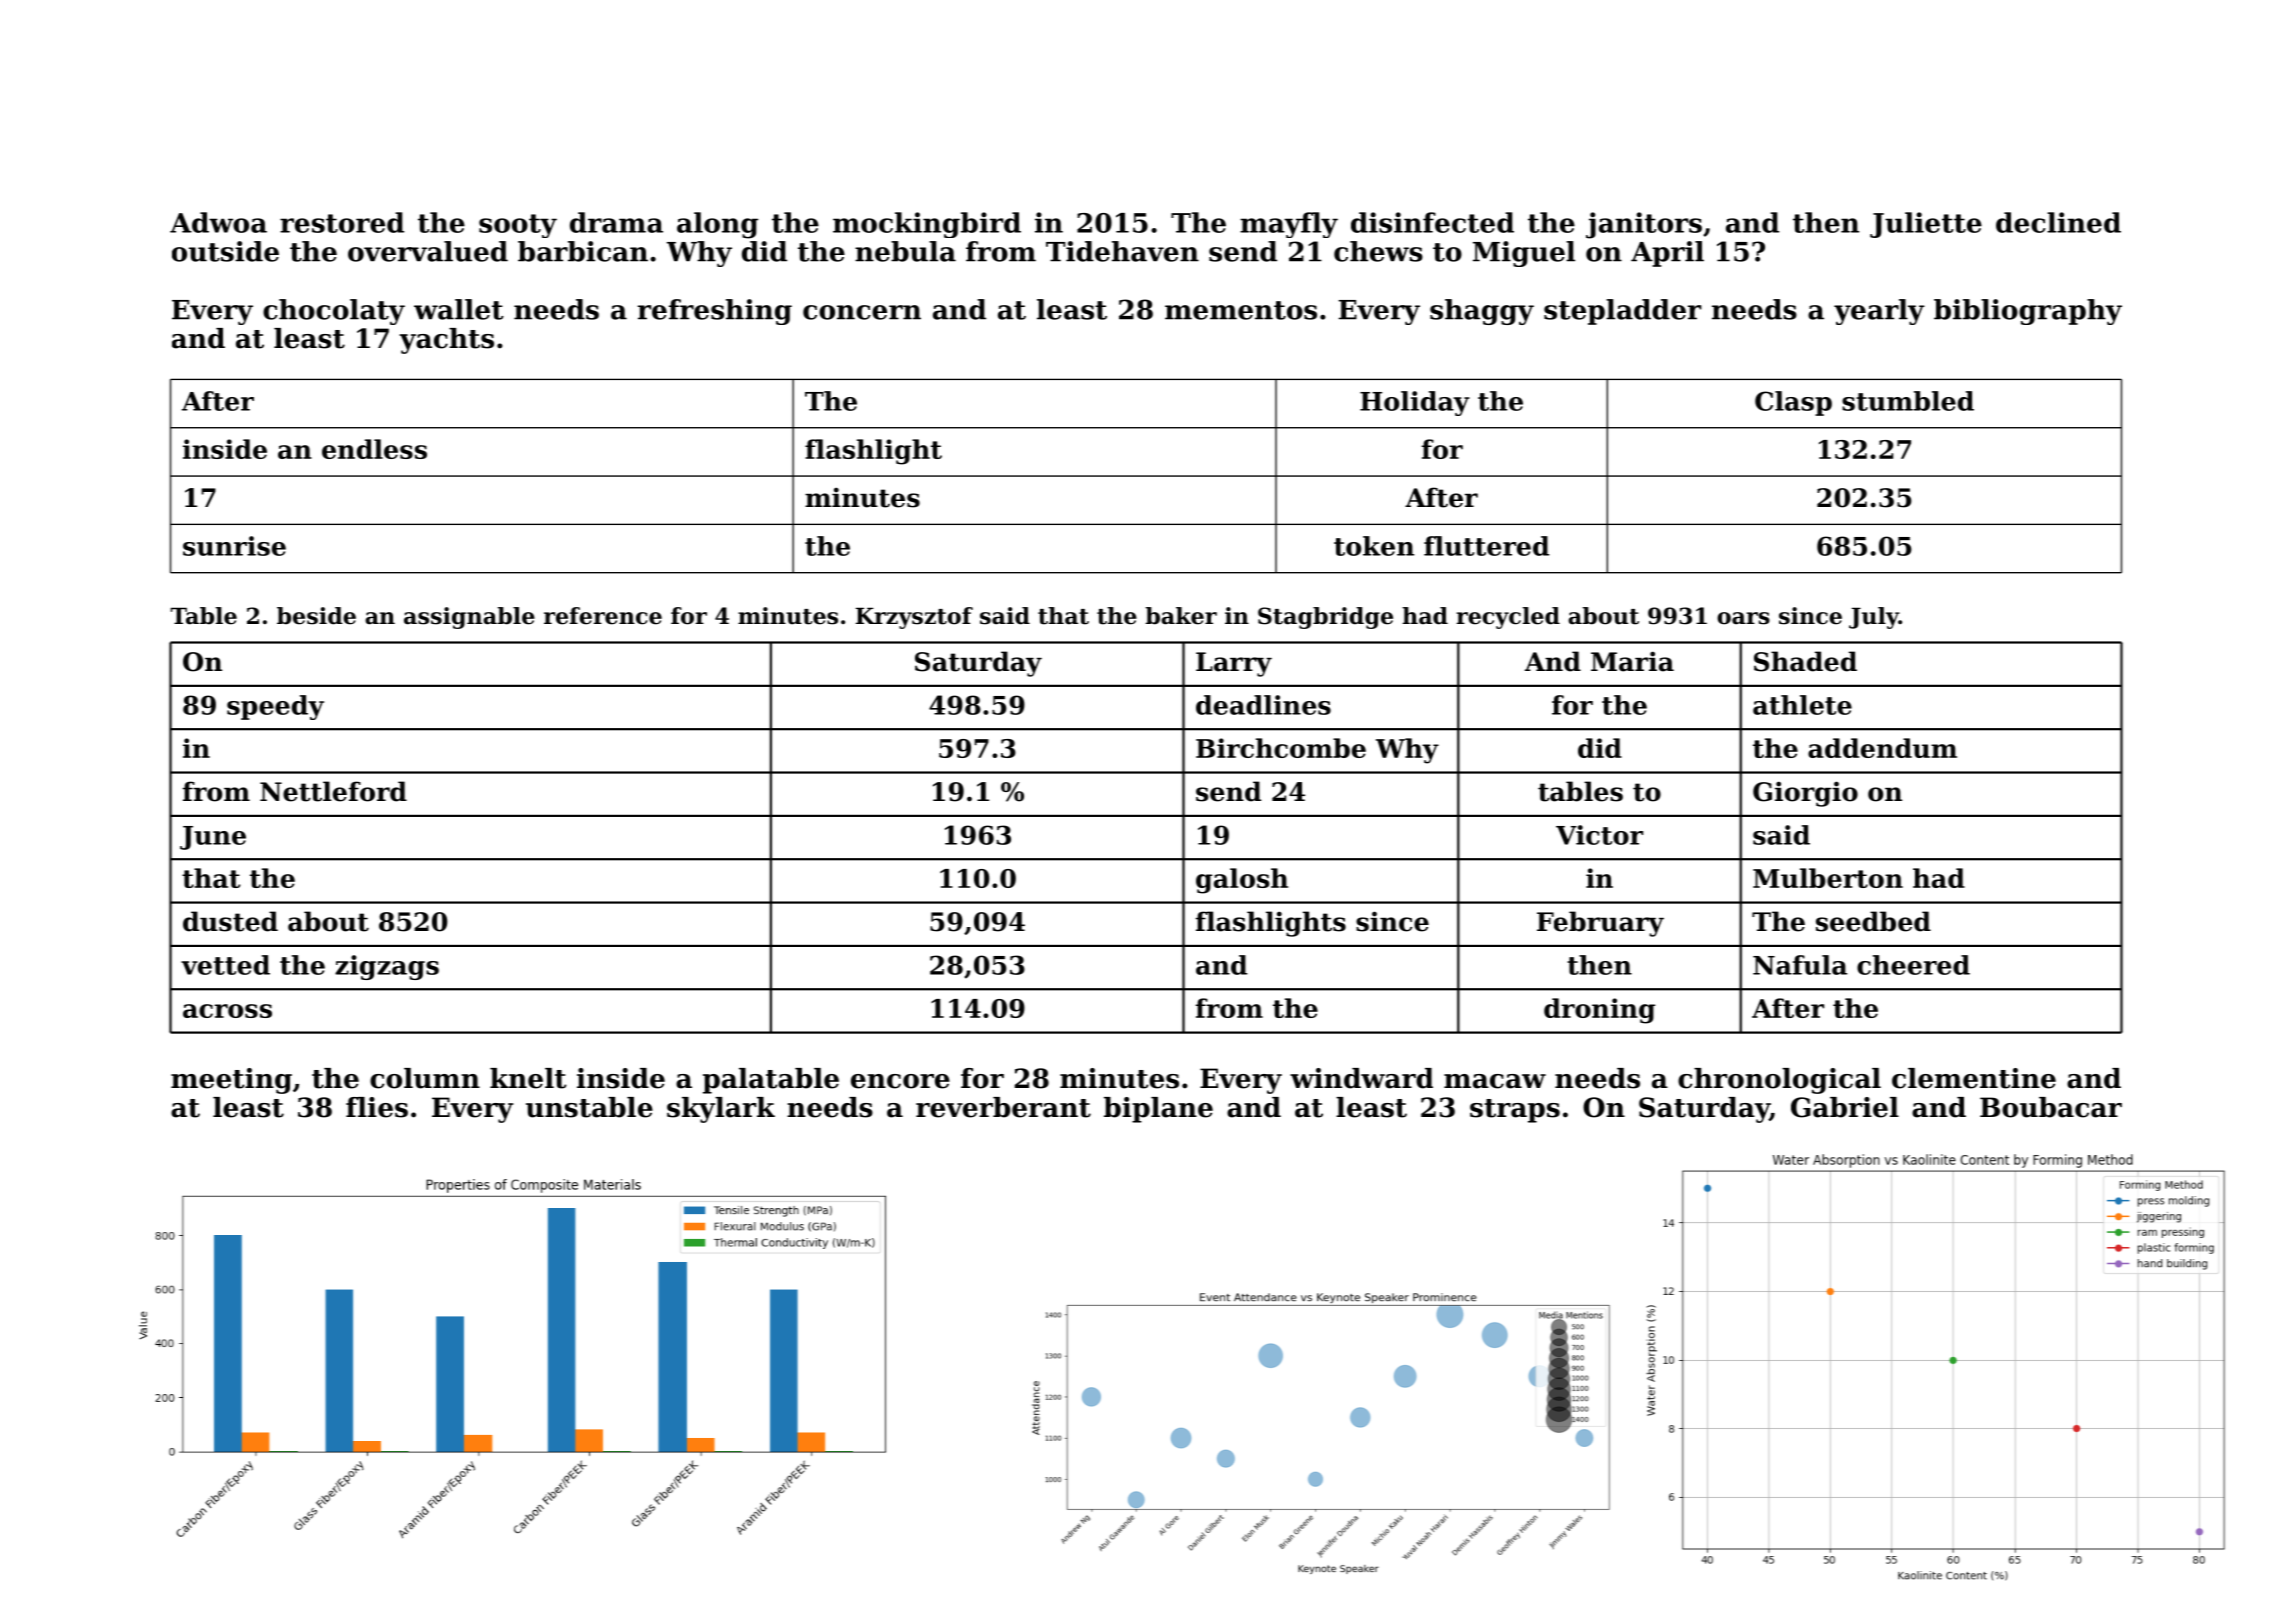  I want to click on Tidehaven, so click(1122, 251).
